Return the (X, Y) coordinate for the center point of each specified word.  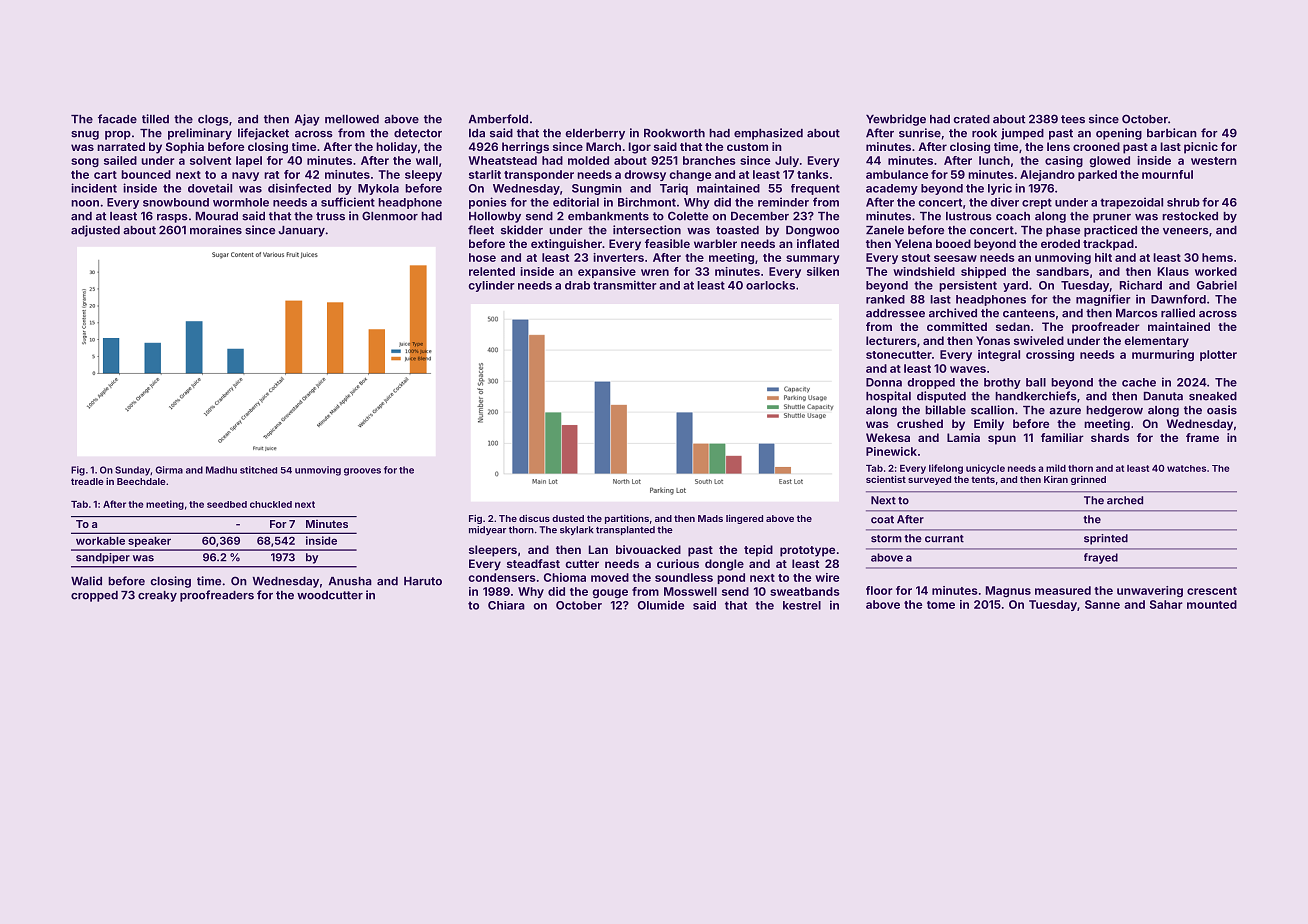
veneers (1186, 231)
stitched (258, 470)
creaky (157, 596)
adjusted (95, 231)
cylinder (491, 286)
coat (882, 520)
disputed (941, 397)
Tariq (674, 189)
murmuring (1163, 355)
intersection (647, 230)
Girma (169, 470)
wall (427, 160)
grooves (362, 472)
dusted (568, 518)
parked (1097, 175)
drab (577, 285)
